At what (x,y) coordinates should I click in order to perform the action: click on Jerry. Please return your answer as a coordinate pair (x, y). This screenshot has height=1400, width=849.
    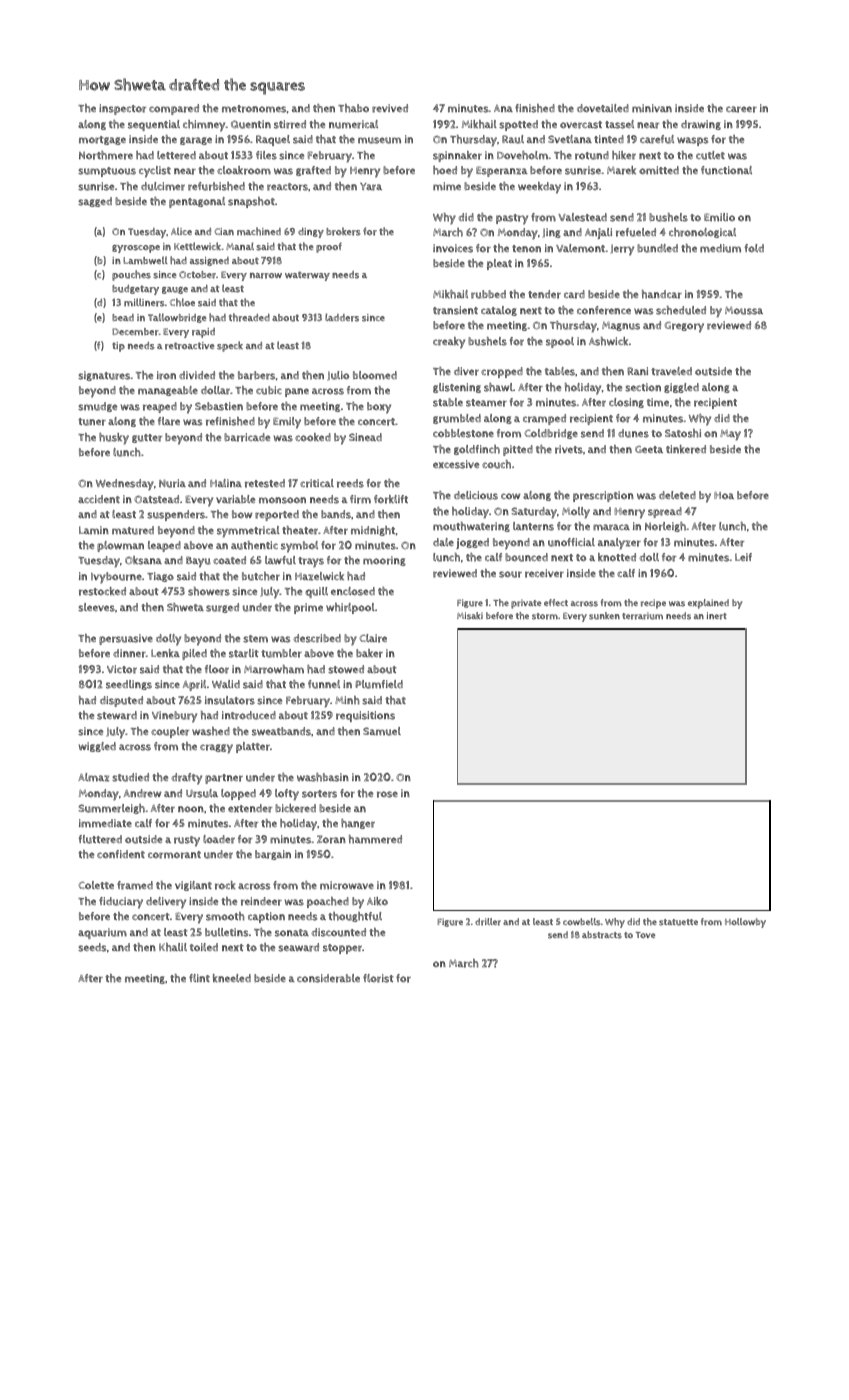
    Looking at the image, I should click on (622, 250).
